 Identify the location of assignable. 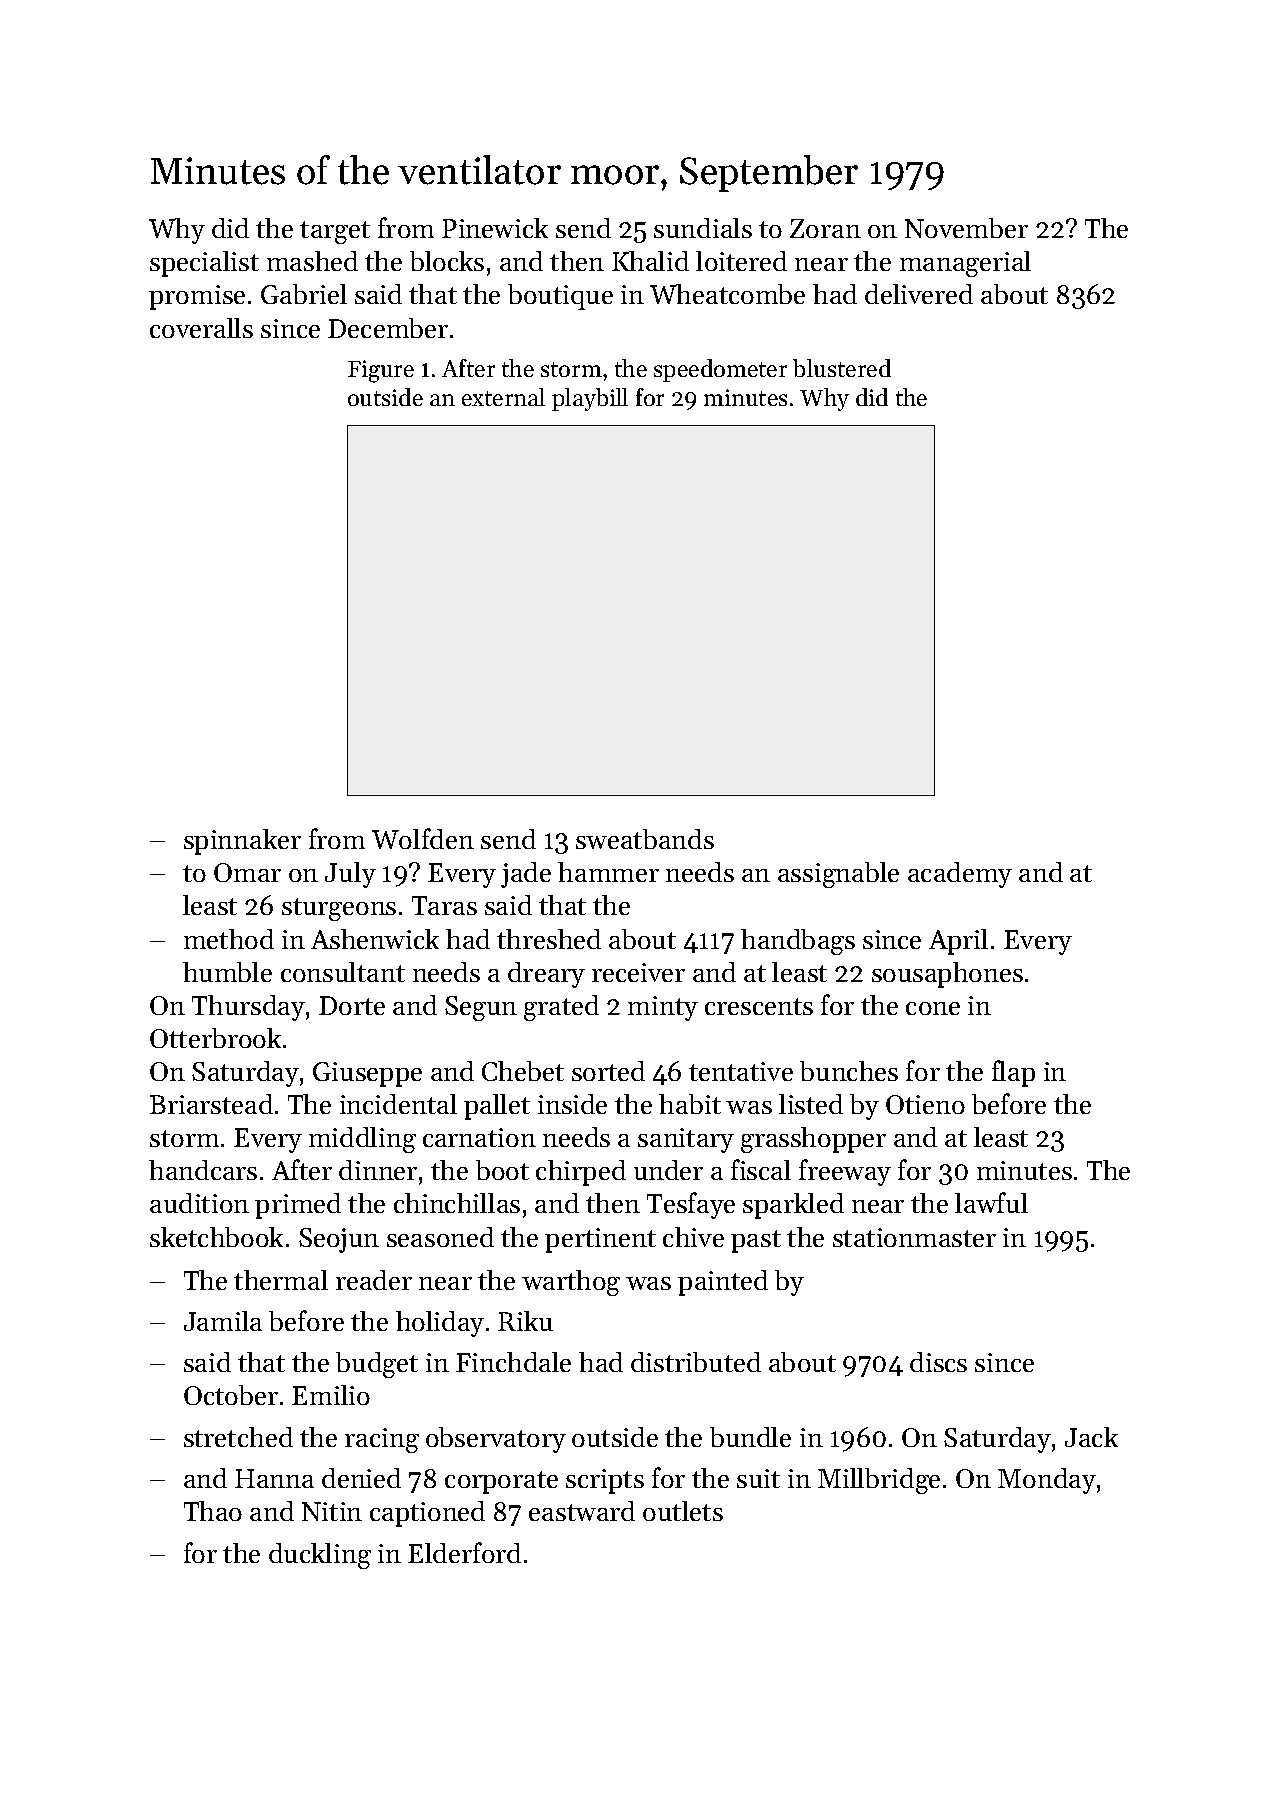
(838, 875).
